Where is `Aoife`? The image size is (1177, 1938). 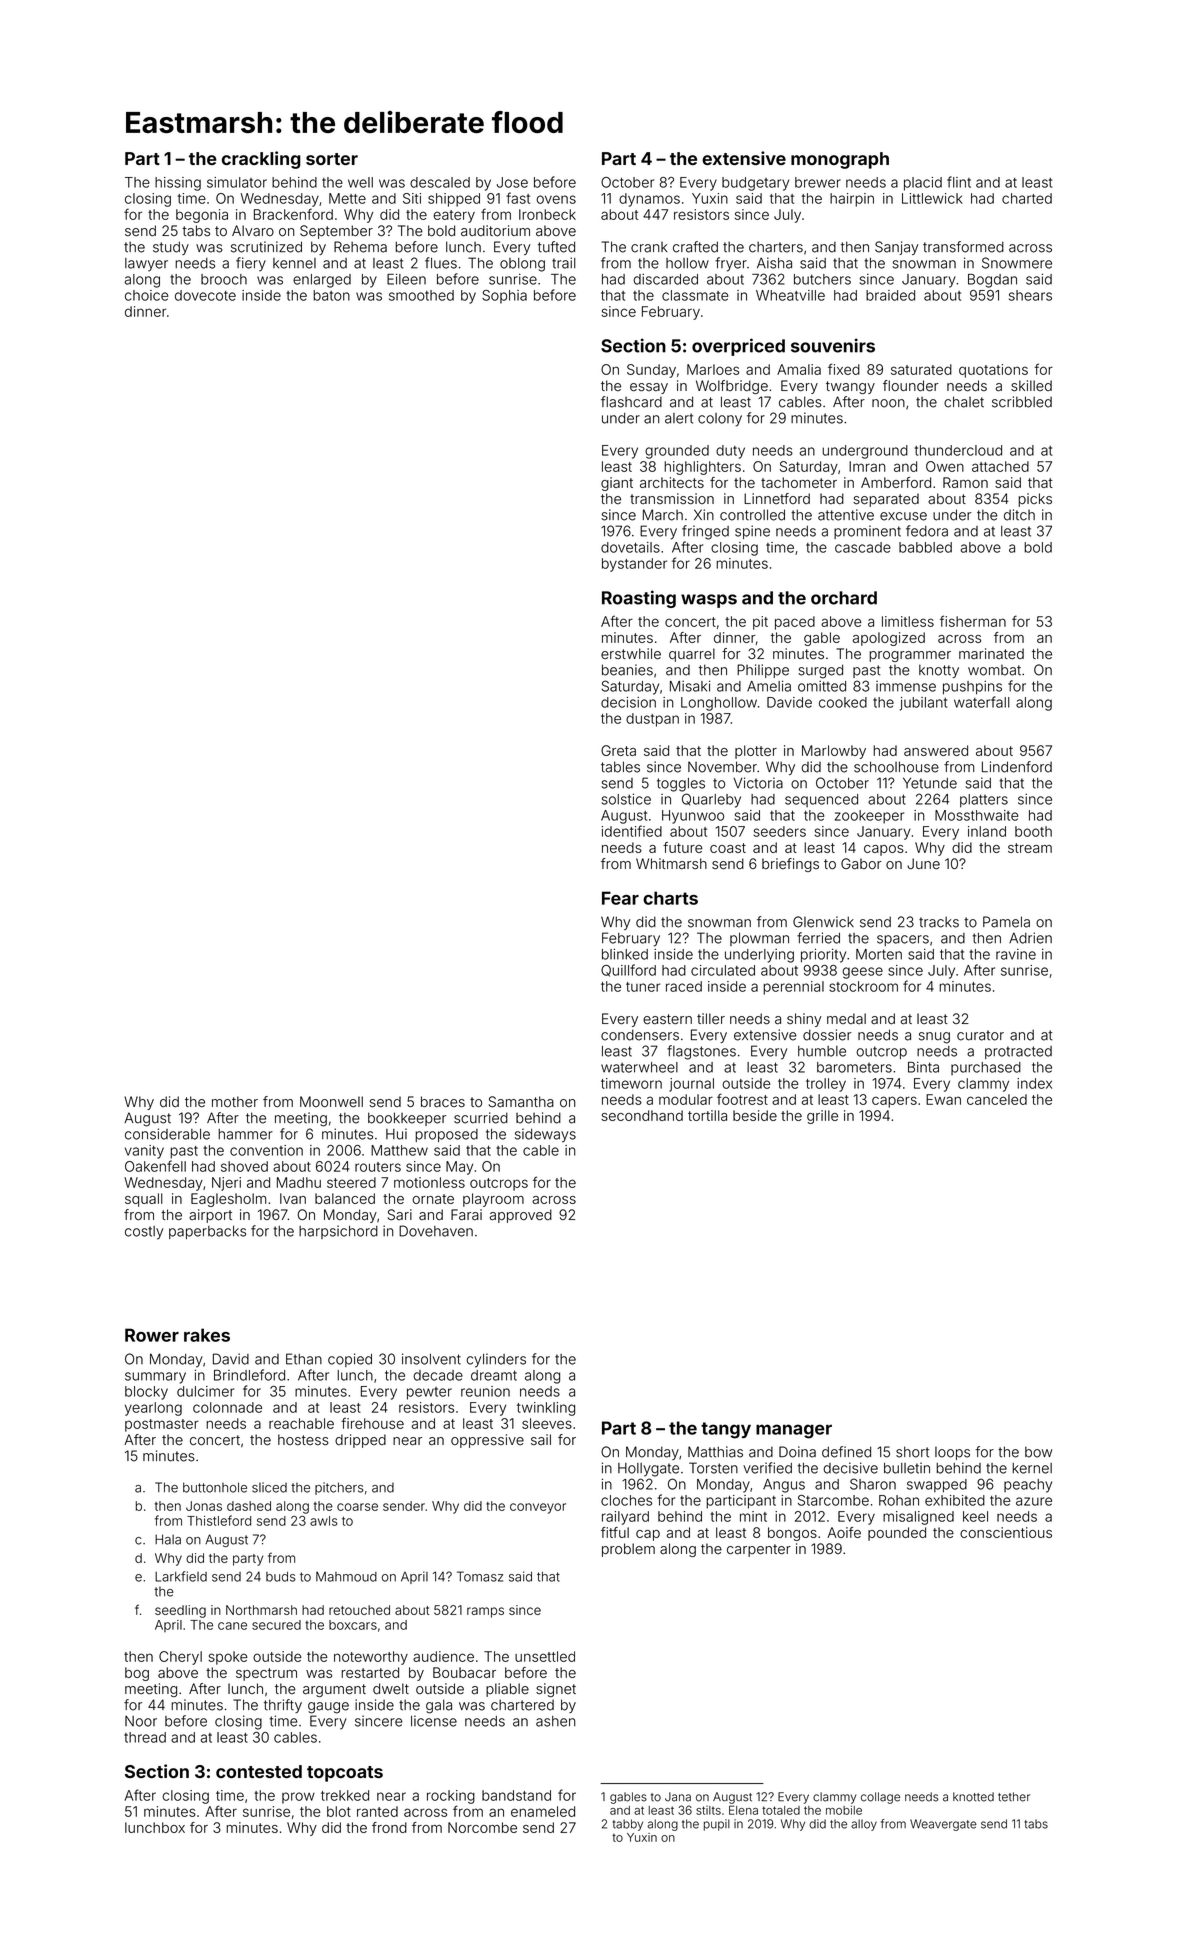 Aoife is located at coordinates (844, 1532).
